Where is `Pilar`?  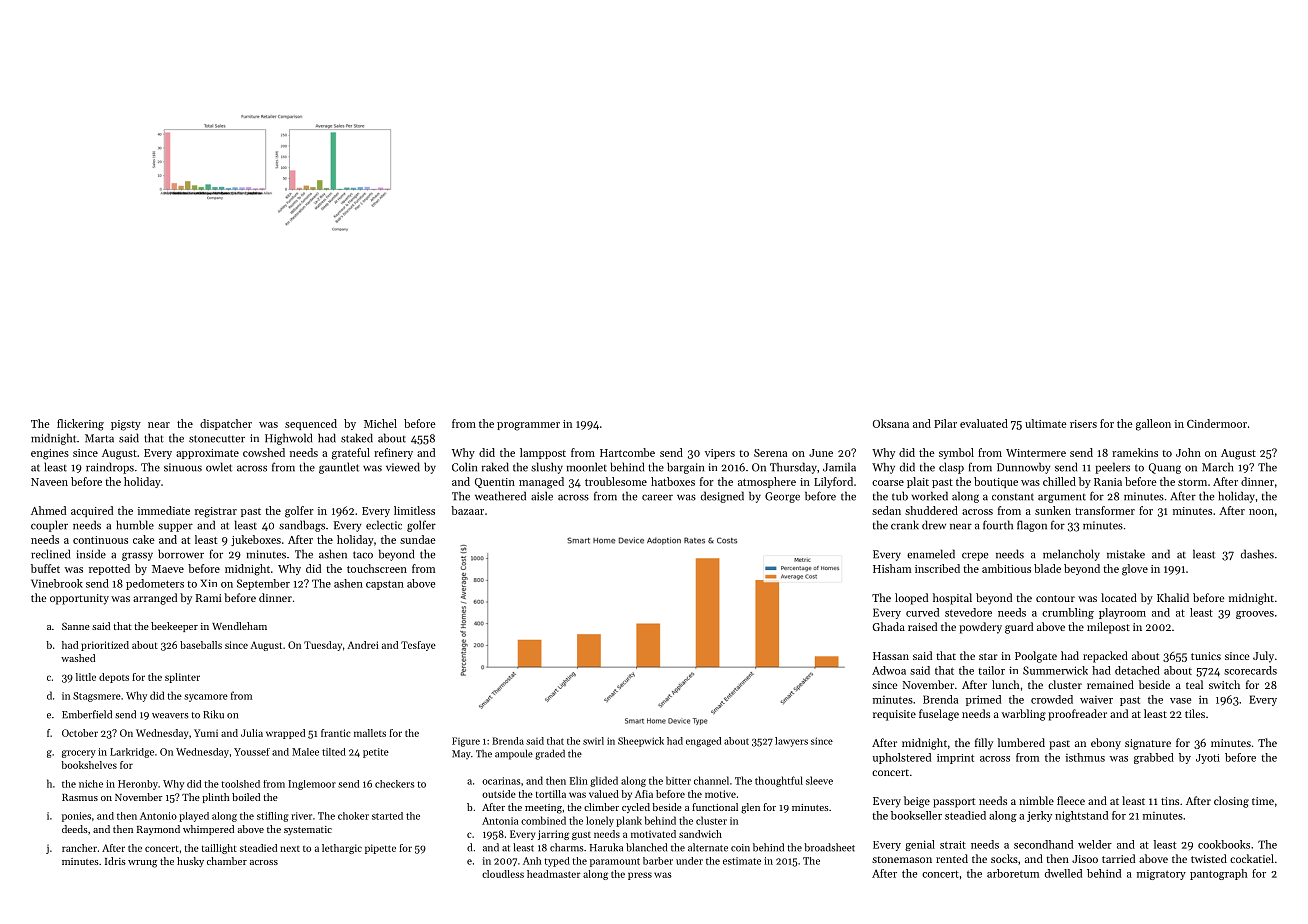 Pilar is located at coordinates (945, 423).
